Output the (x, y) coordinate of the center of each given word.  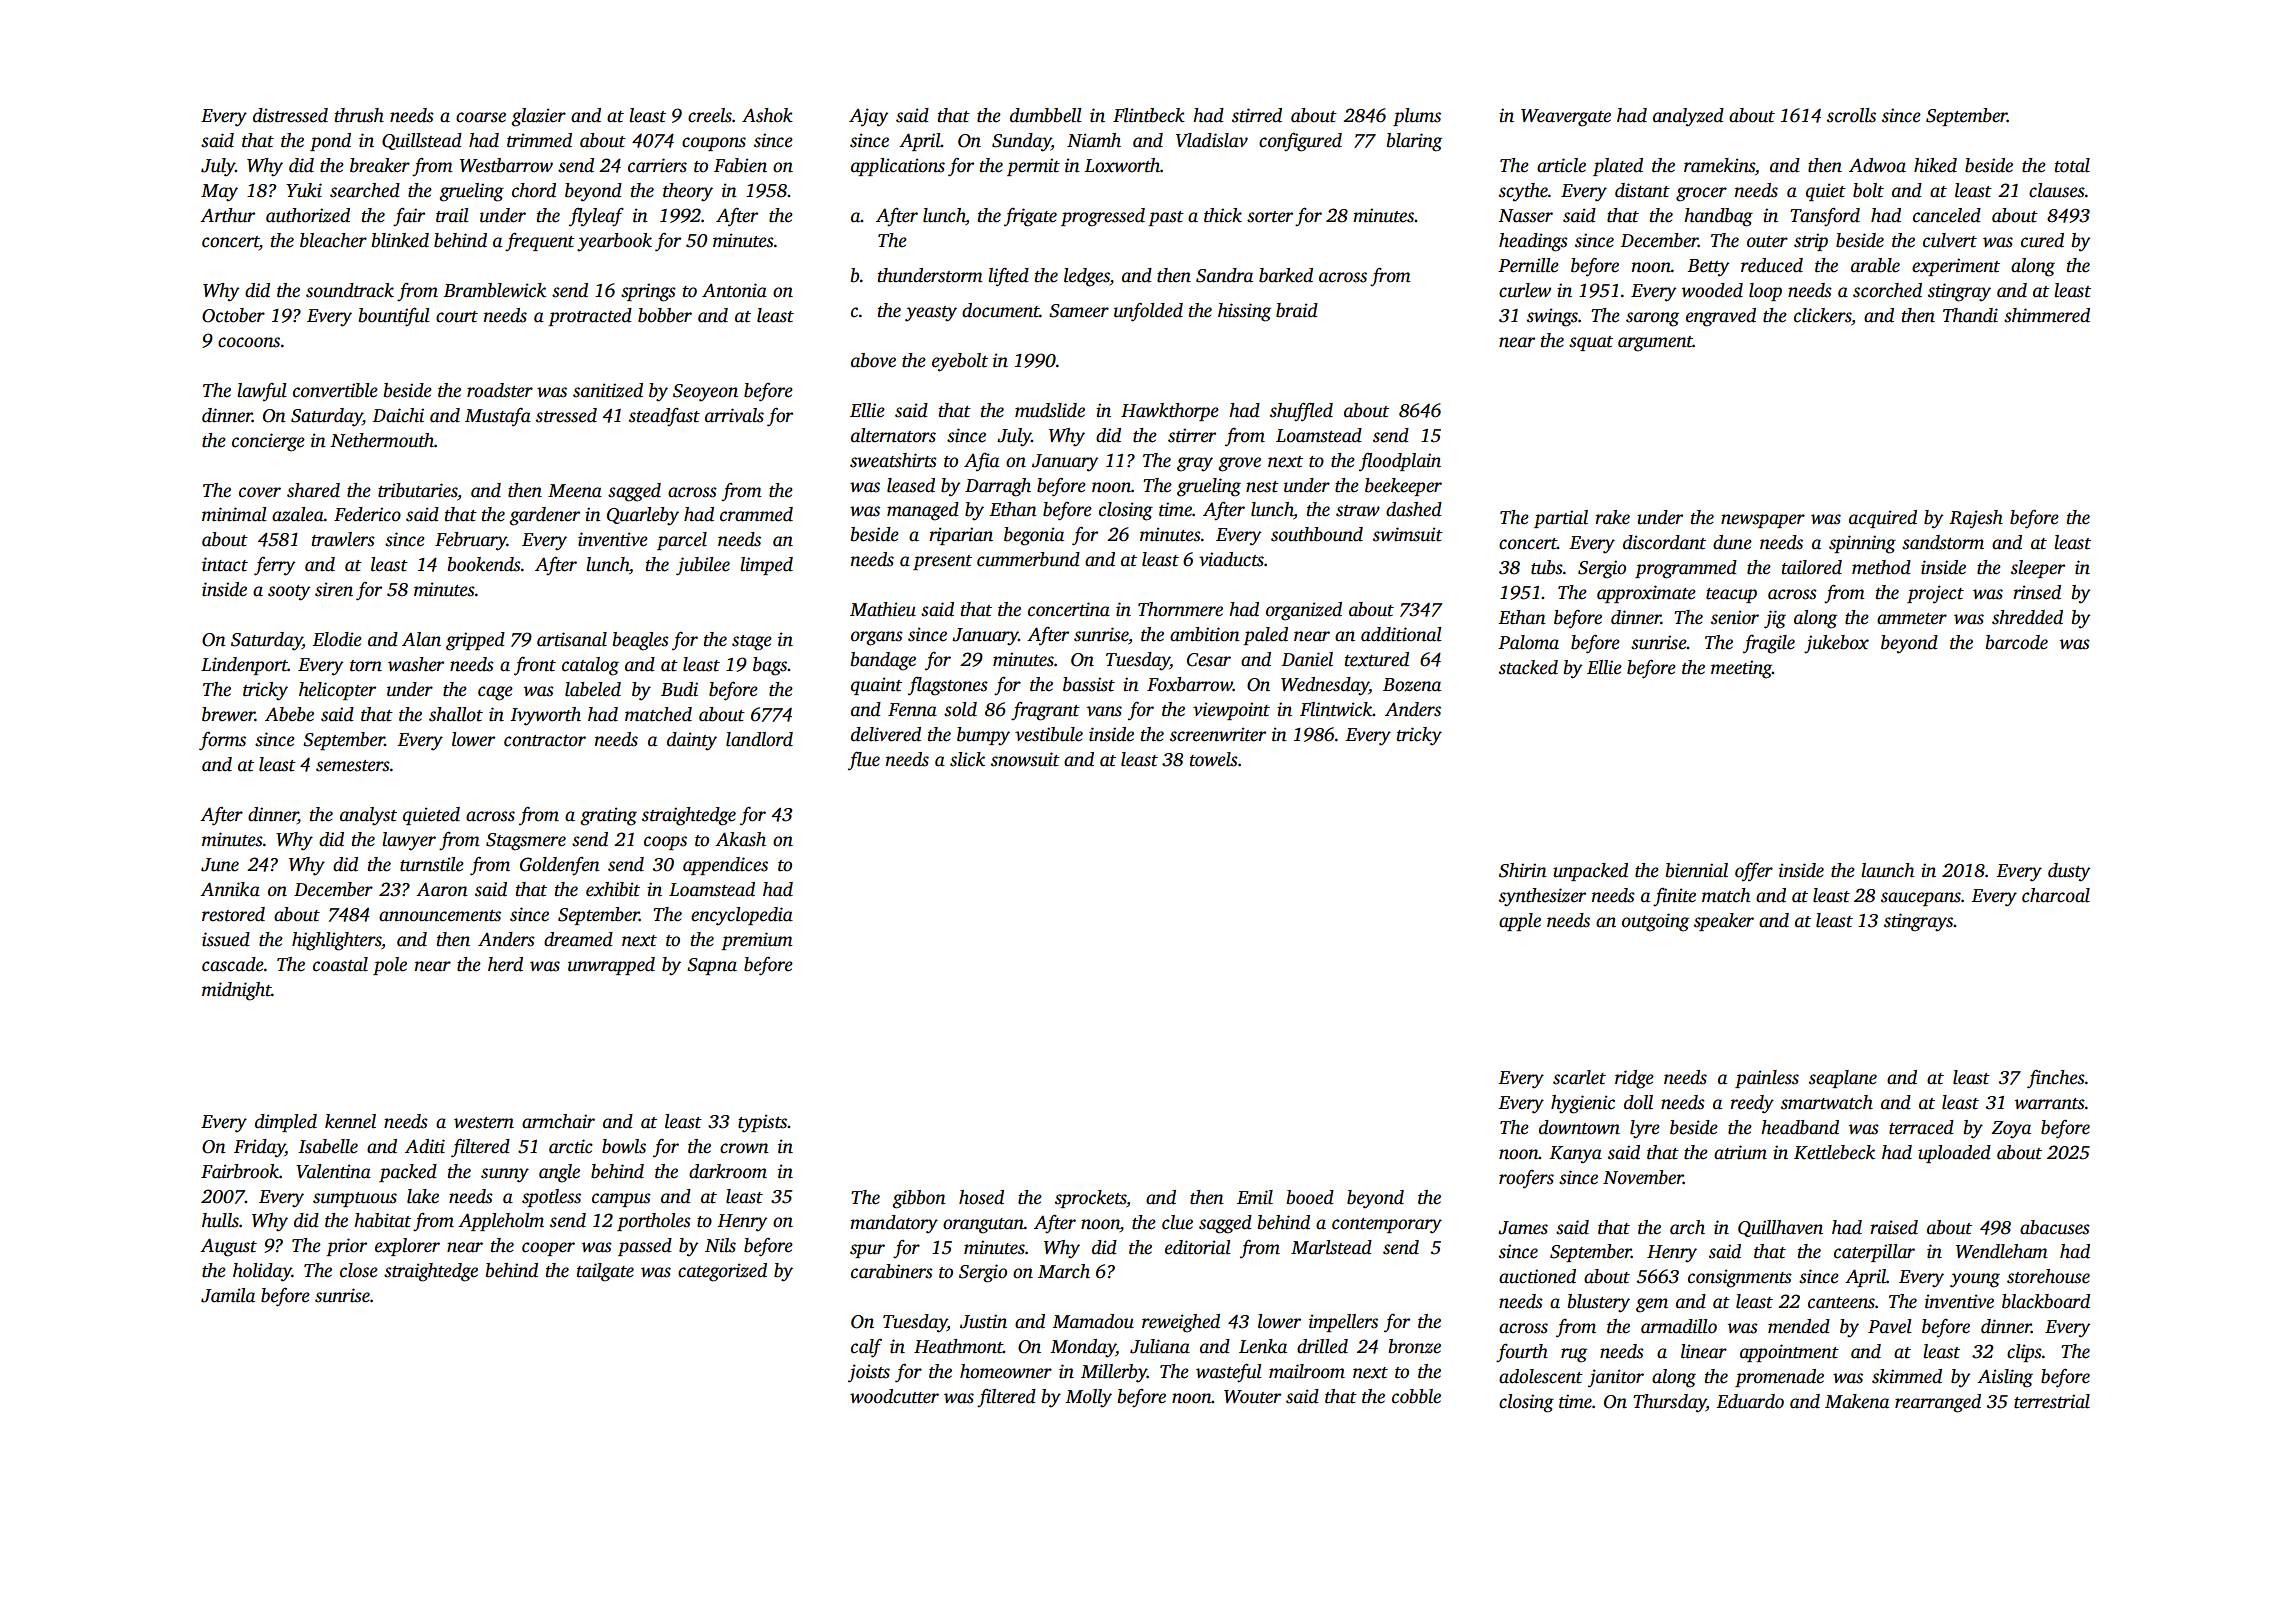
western (484, 1123)
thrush (359, 115)
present (942, 562)
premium (757, 941)
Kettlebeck (1834, 1152)
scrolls (1851, 115)
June (220, 865)
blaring (1414, 142)
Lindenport (244, 666)
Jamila (228, 1295)
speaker (1724, 922)
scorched (1887, 290)
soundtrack (350, 290)
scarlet (1579, 1077)
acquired (1883, 519)
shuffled (1301, 412)
